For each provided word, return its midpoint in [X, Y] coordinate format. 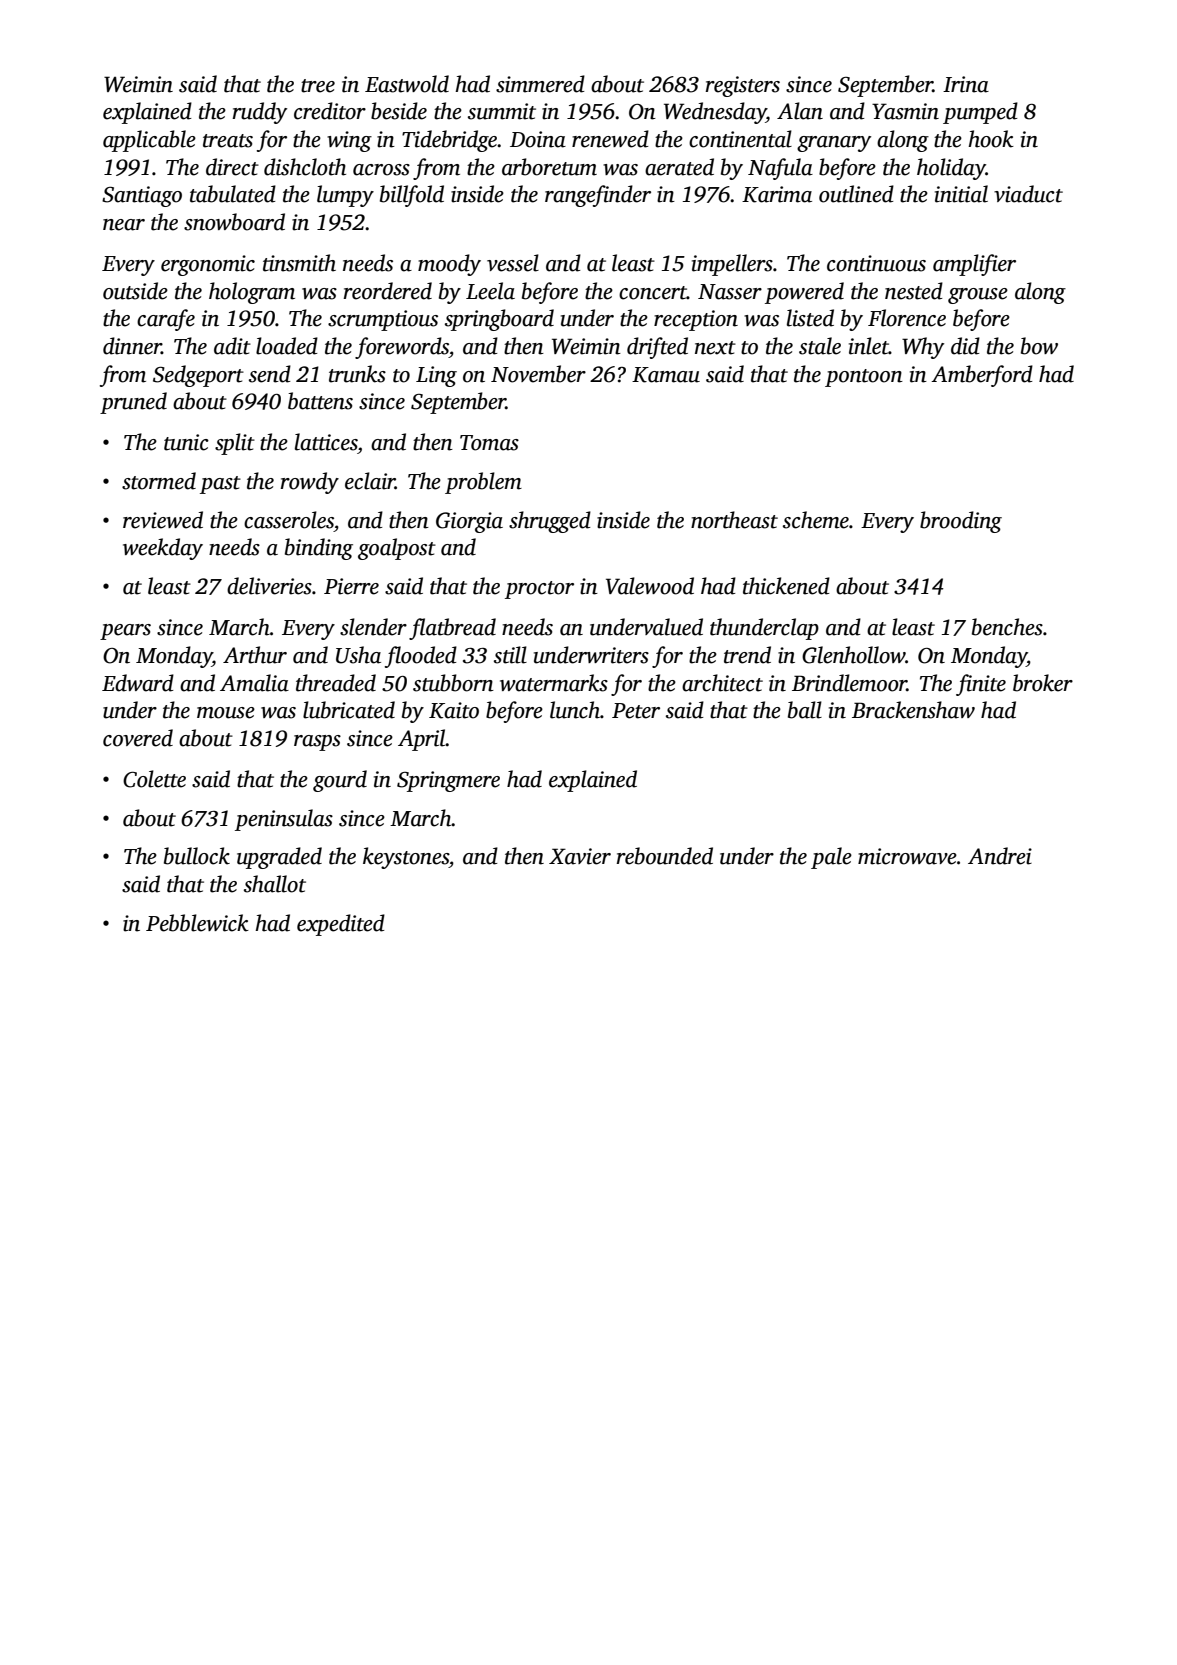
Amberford [982, 376]
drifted [657, 348]
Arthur [255, 655]
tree [318, 86]
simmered [540, 84]
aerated [679, 167]
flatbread [452, 629]
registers [743, 86]
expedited [341, 925]
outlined [856, 194]
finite [981, 685]
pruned [133, 403]
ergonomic [208, 265]
